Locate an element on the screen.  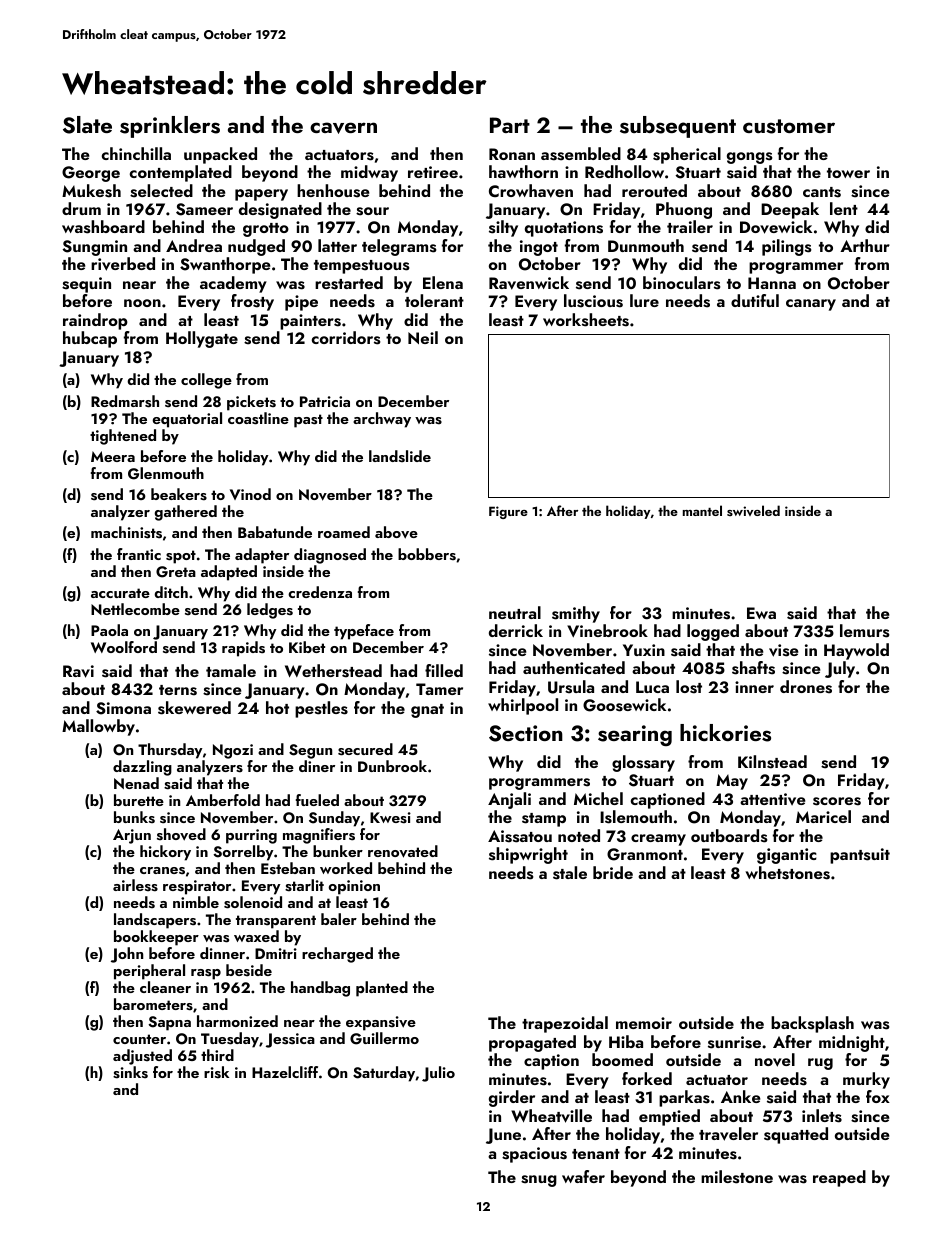
Ngozi is located at coordinates (233, 751).
